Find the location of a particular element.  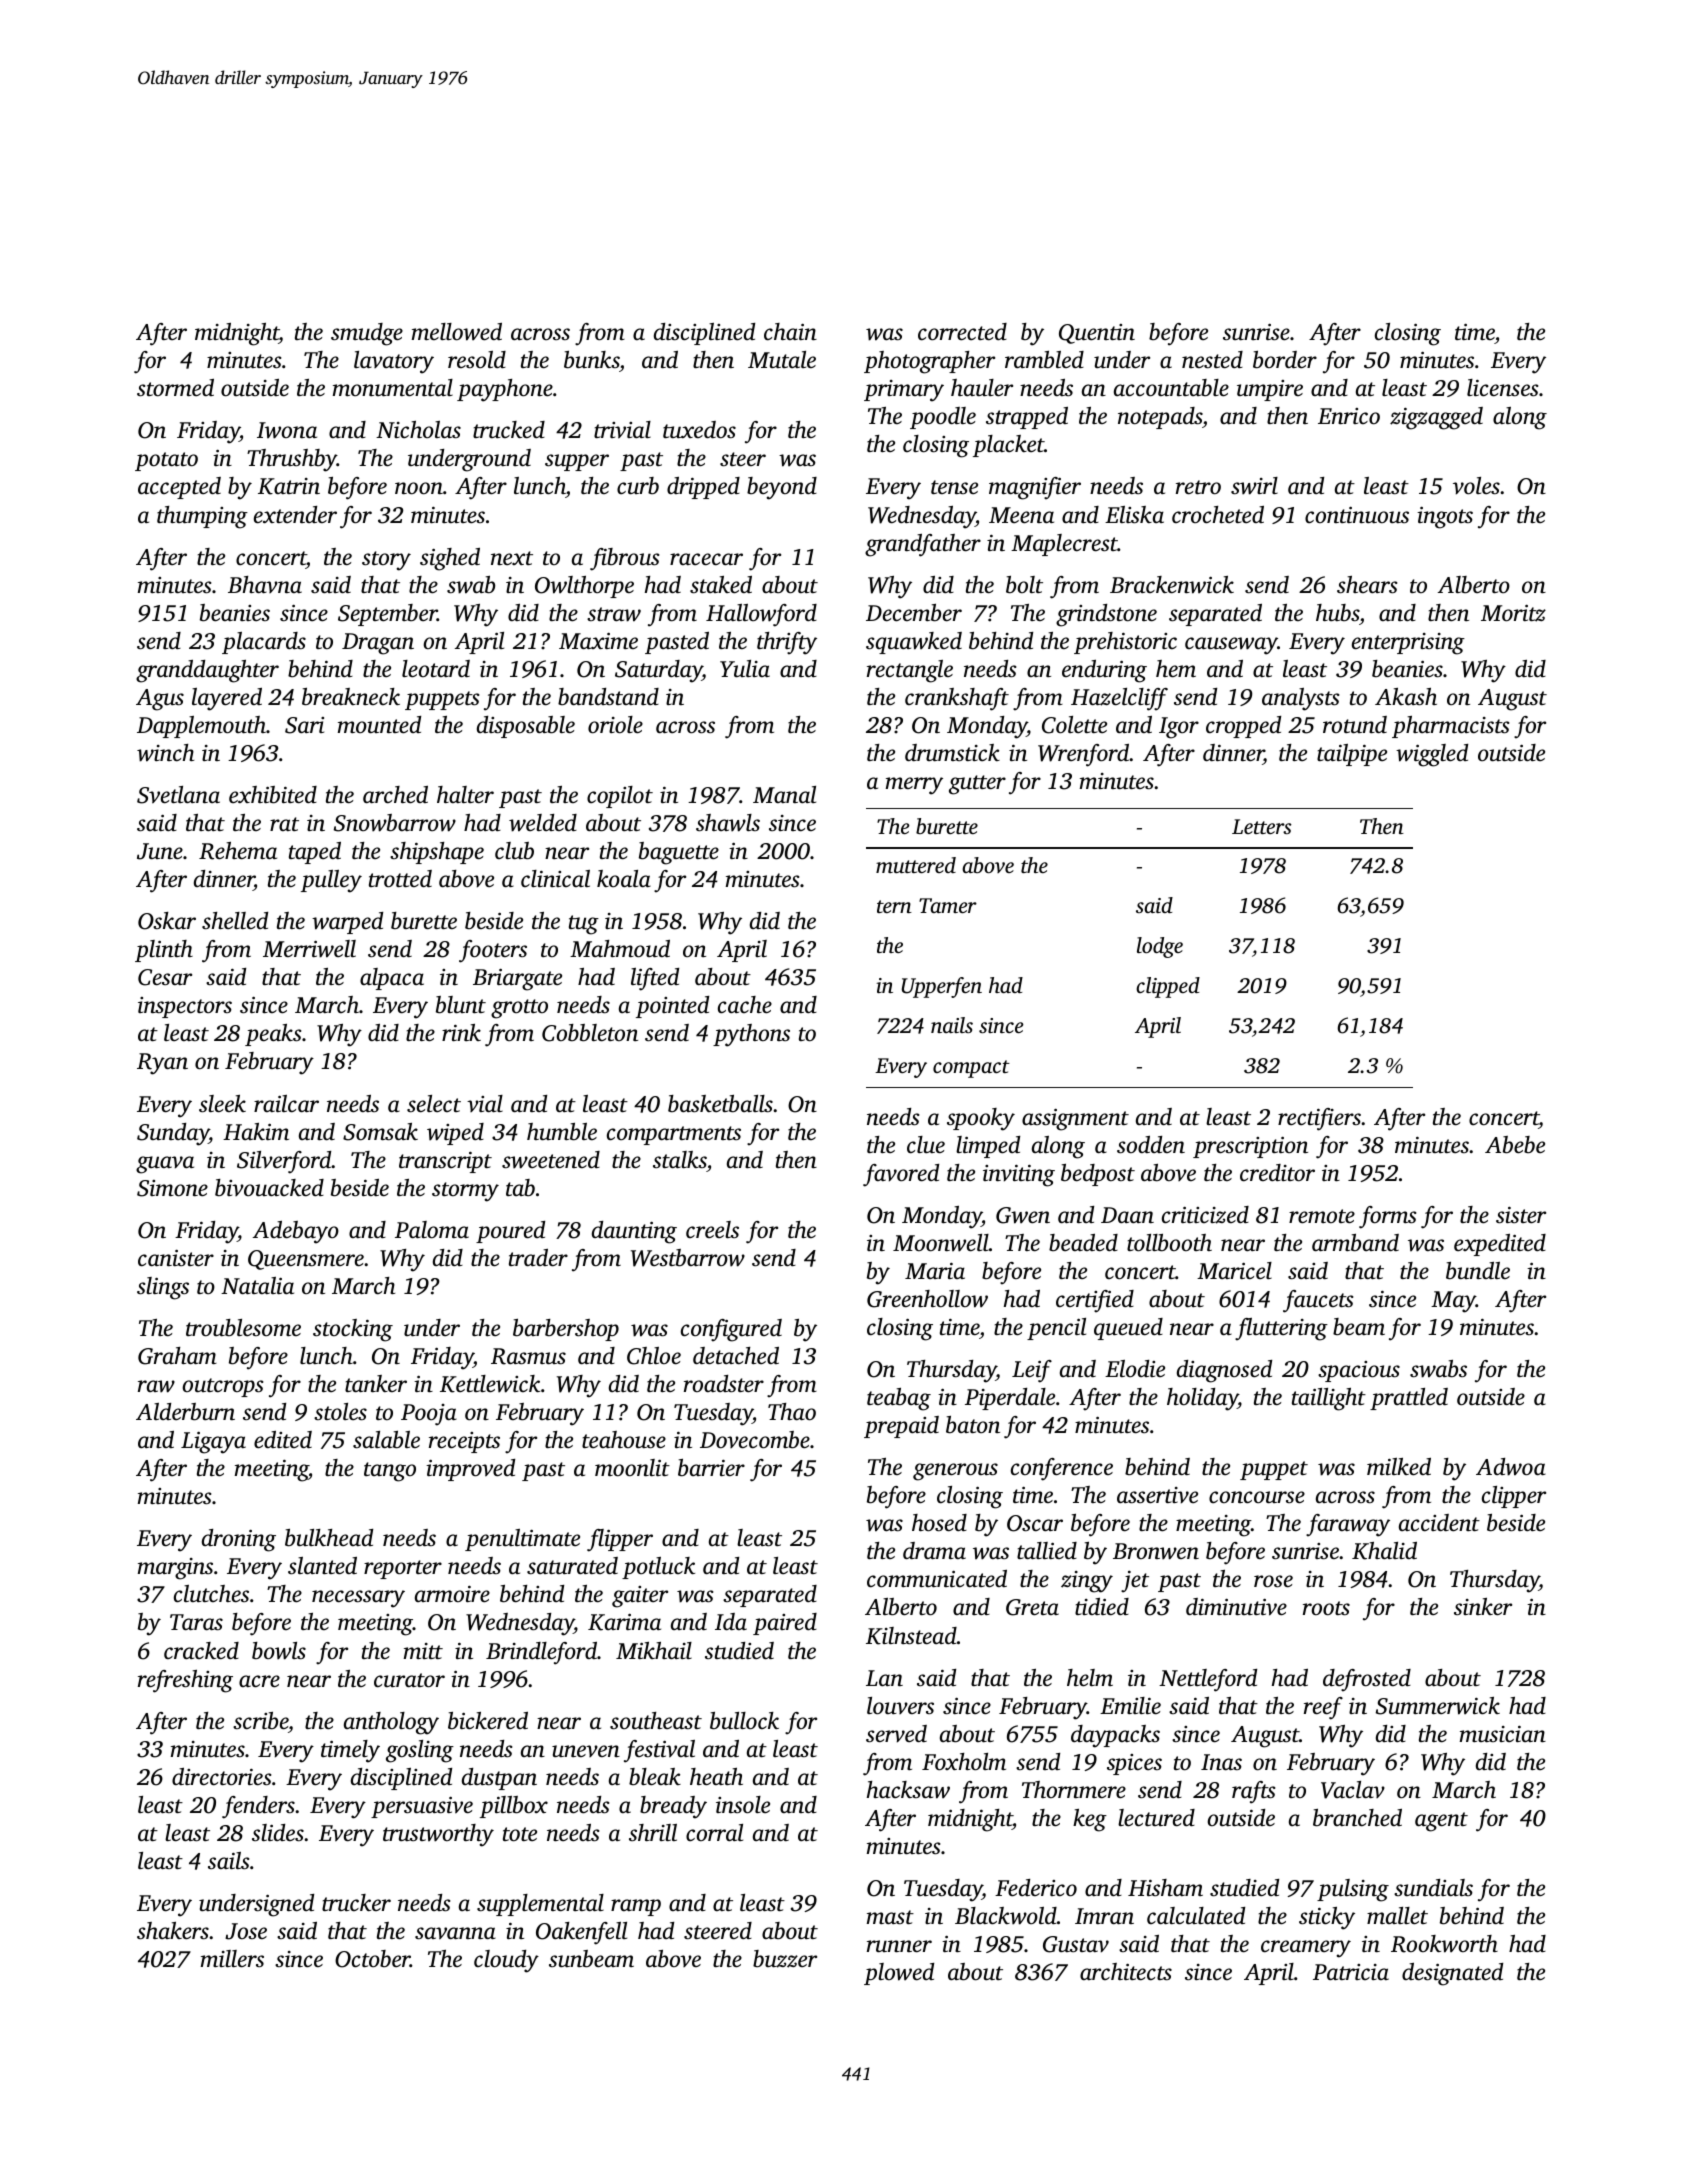

Quentin is located at coordinates (1097, 334).
